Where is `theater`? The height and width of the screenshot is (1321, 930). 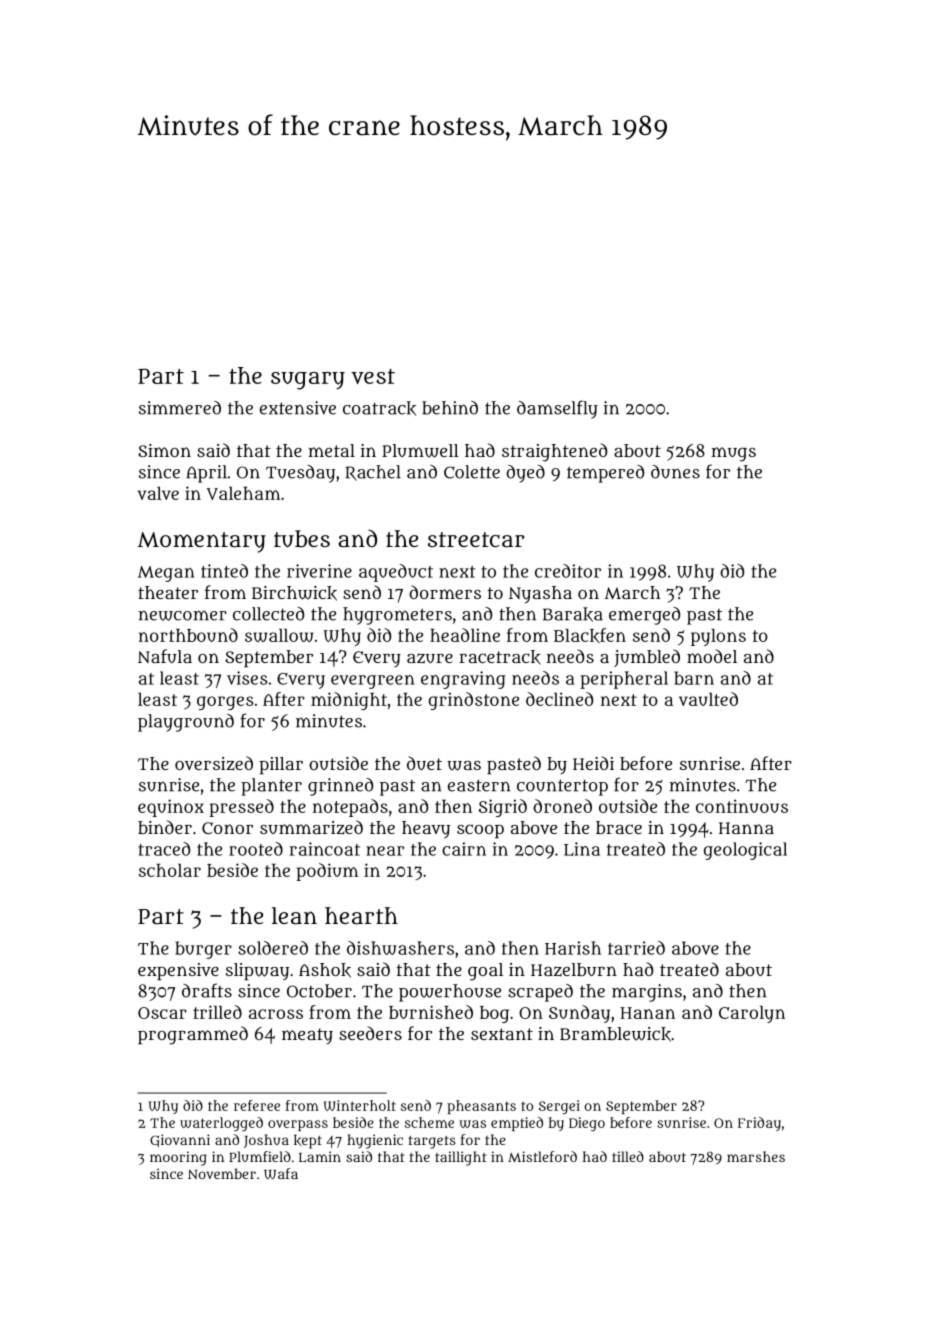
theater is located at coordinates (168, 592).
